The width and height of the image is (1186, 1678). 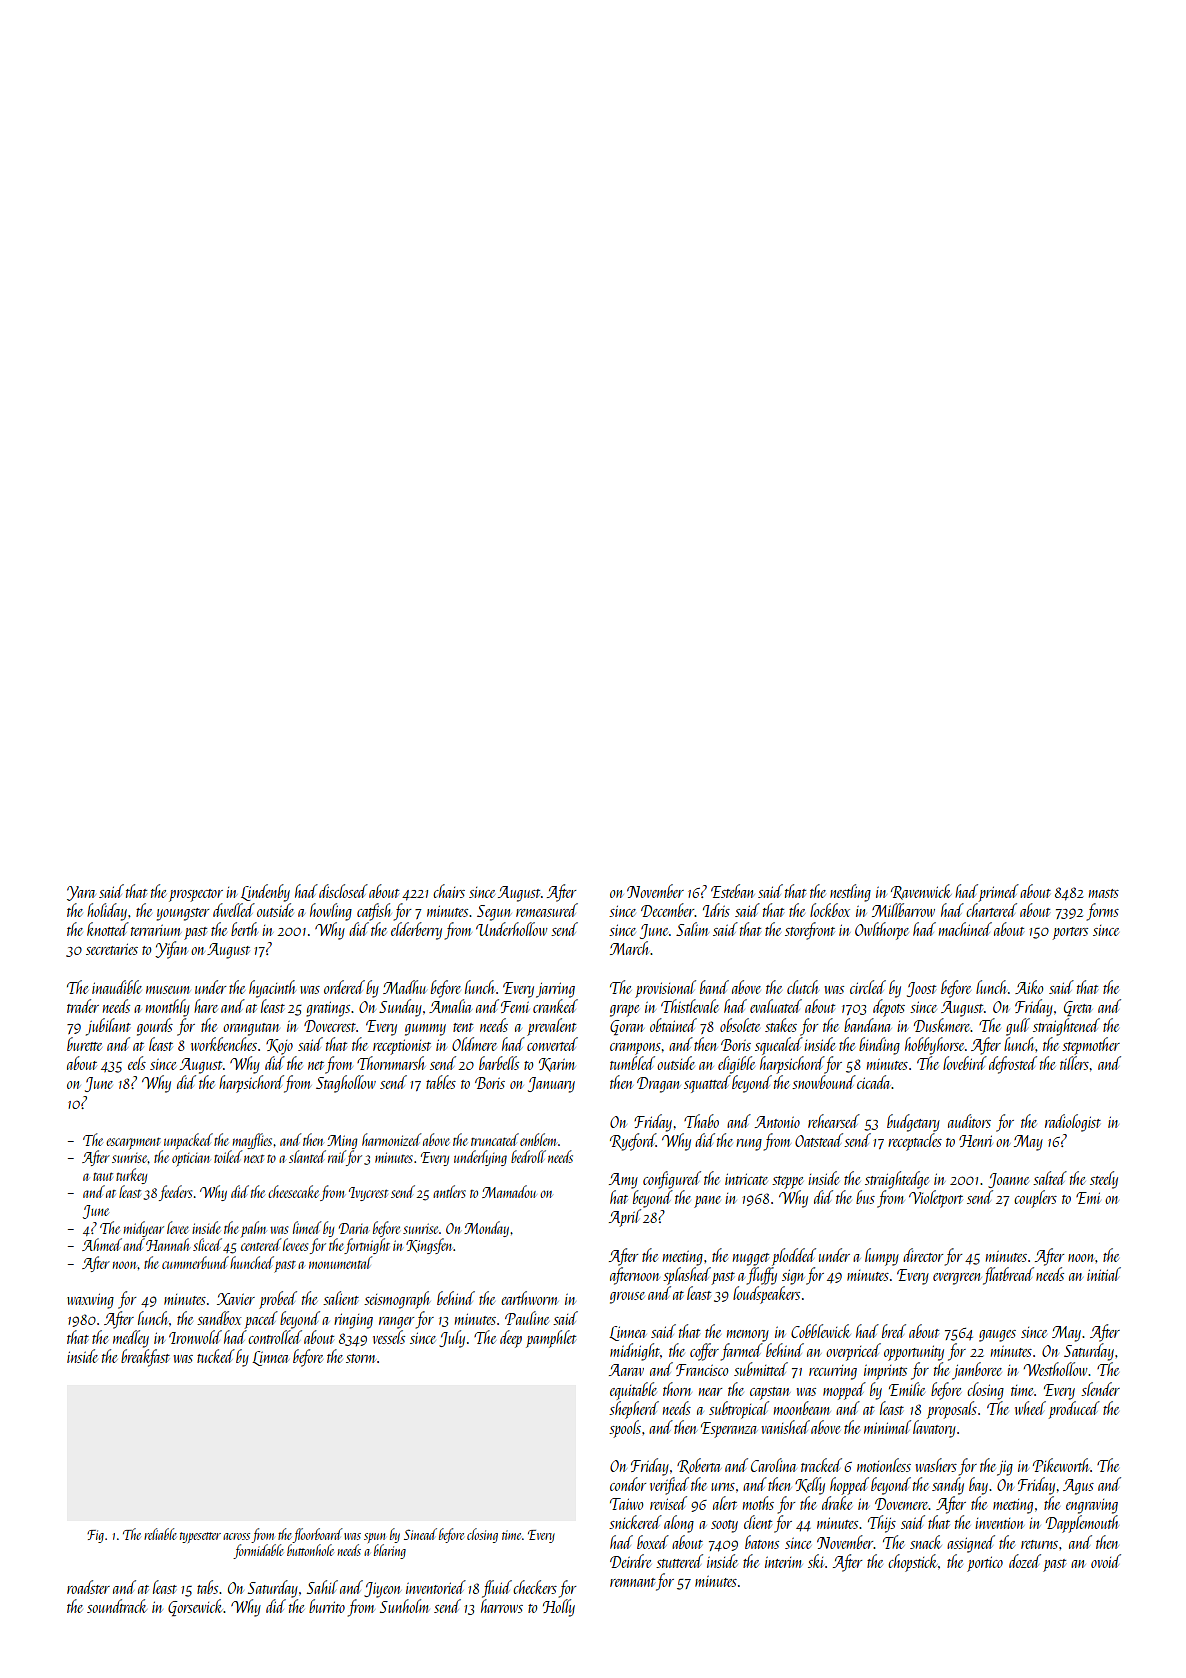 What do you see at coordinates (777, 1122) in the image?
I see `Antonio` at bounding box center [777, 1122].
